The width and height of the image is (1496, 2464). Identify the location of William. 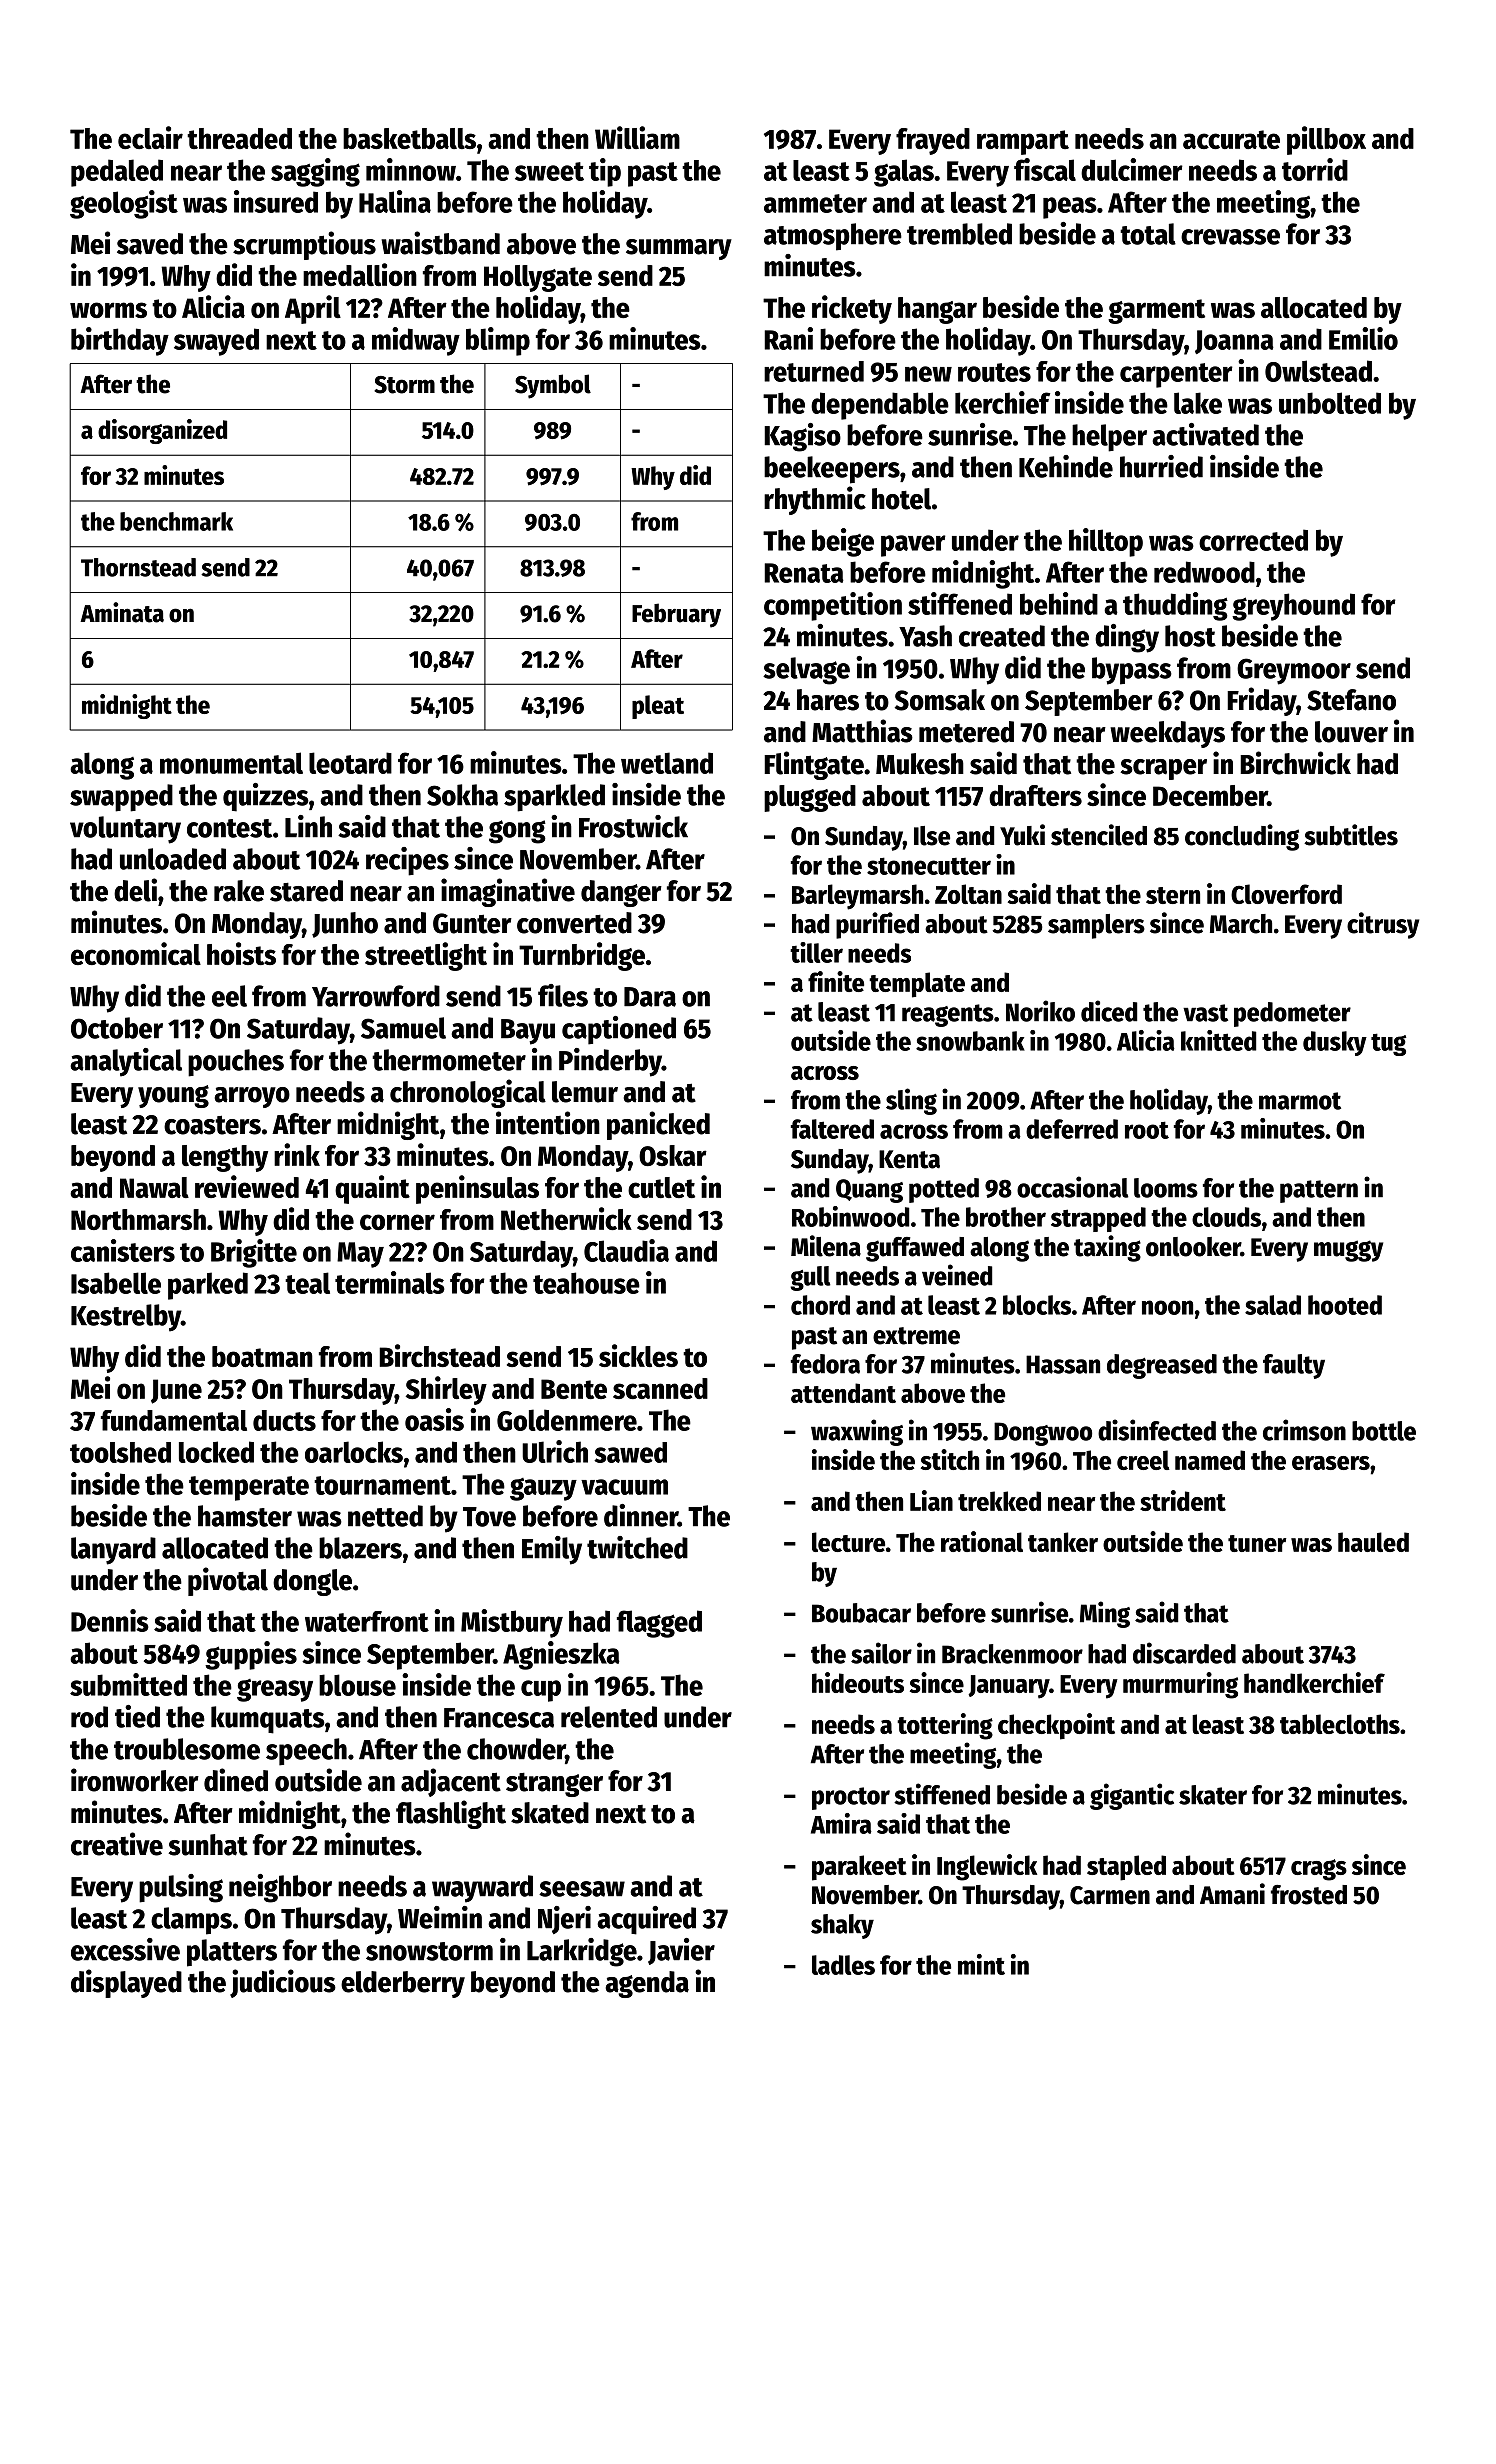
(637, 137).
